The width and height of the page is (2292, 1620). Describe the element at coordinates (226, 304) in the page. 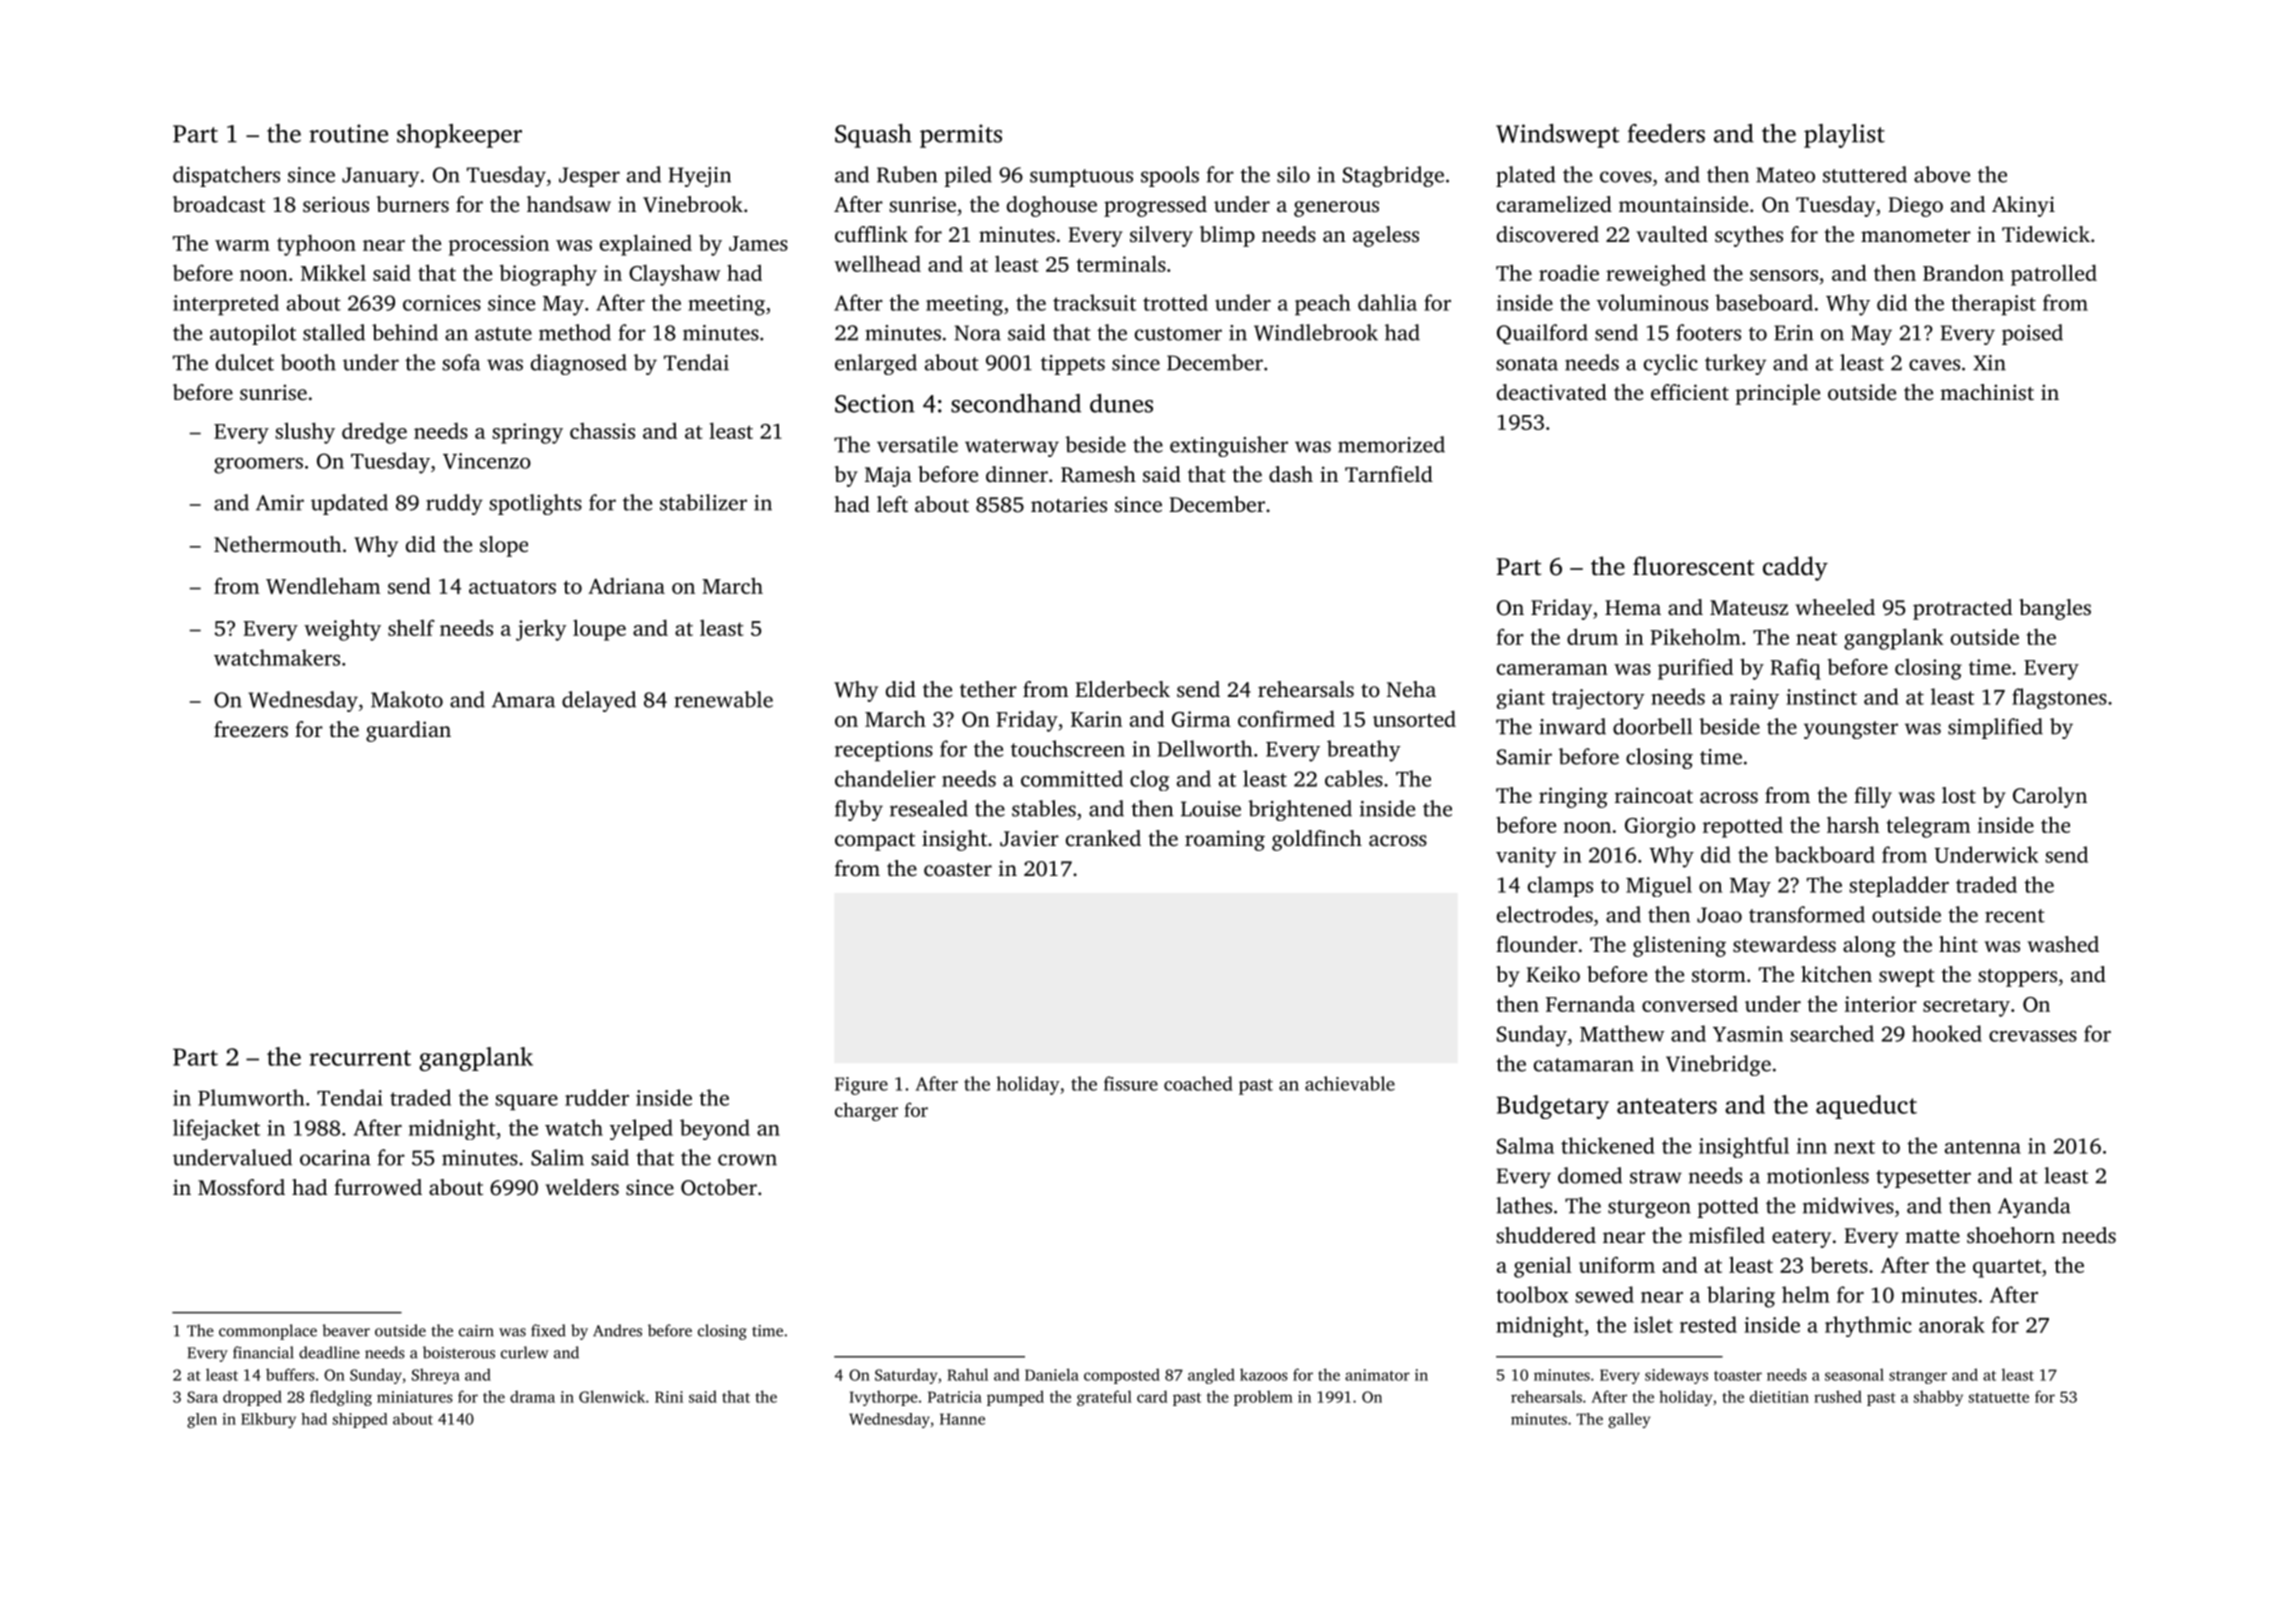

I see `interpreted` at that location.
